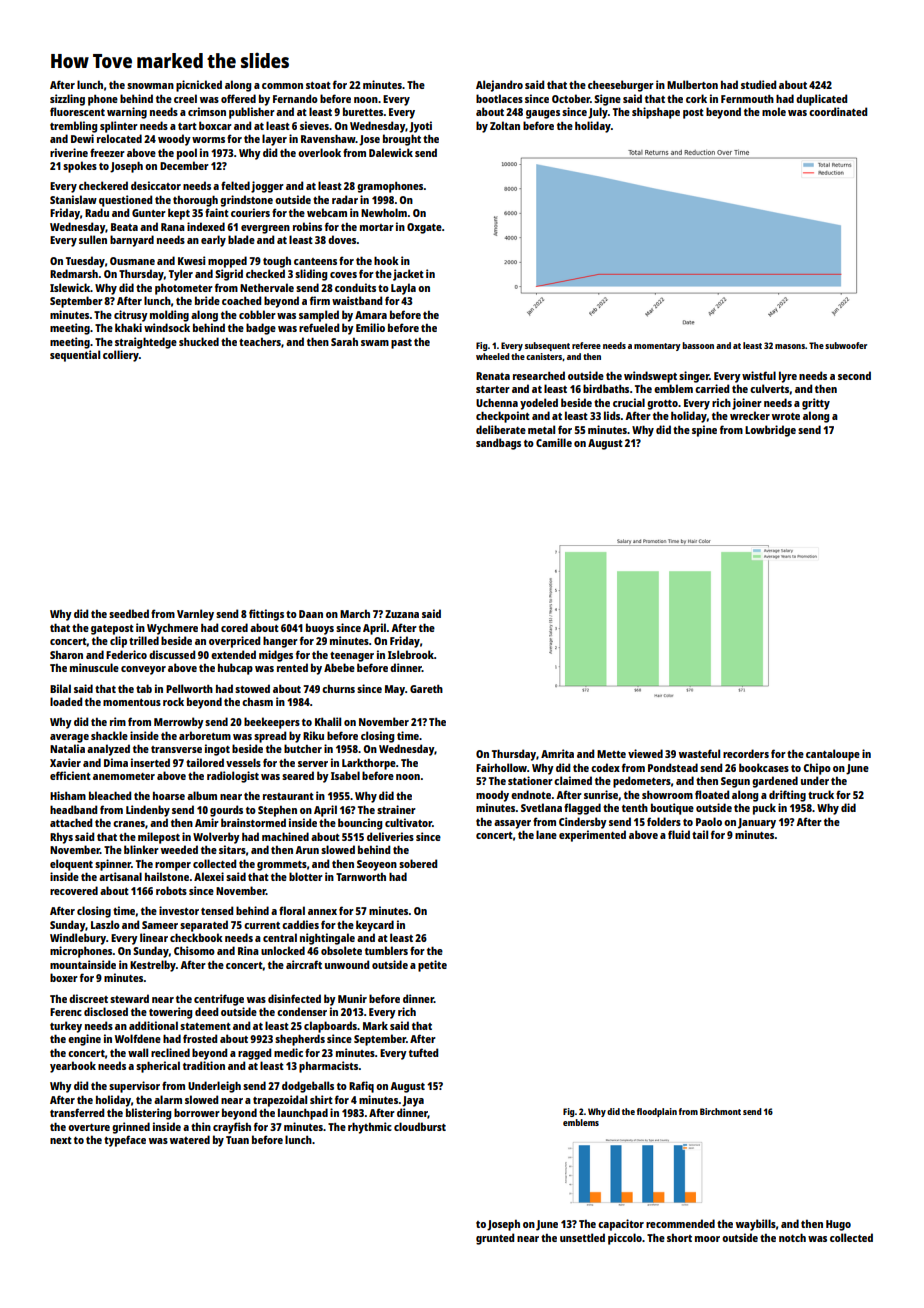 The height and width of the image is (1308, 924). I want to click on Zuzana, so click(402, 614).
